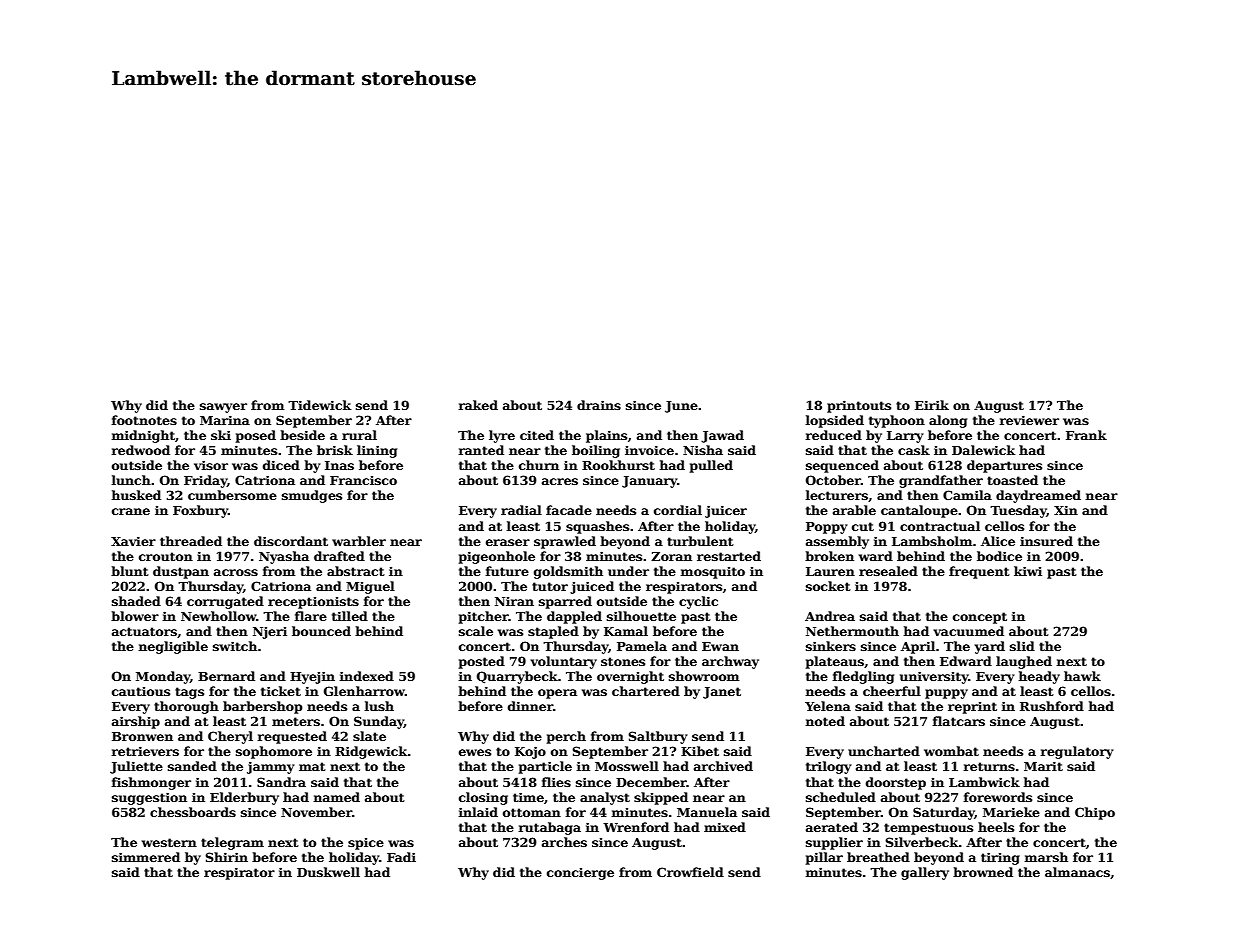  I want to click on Eirik, so click(932, 405).
